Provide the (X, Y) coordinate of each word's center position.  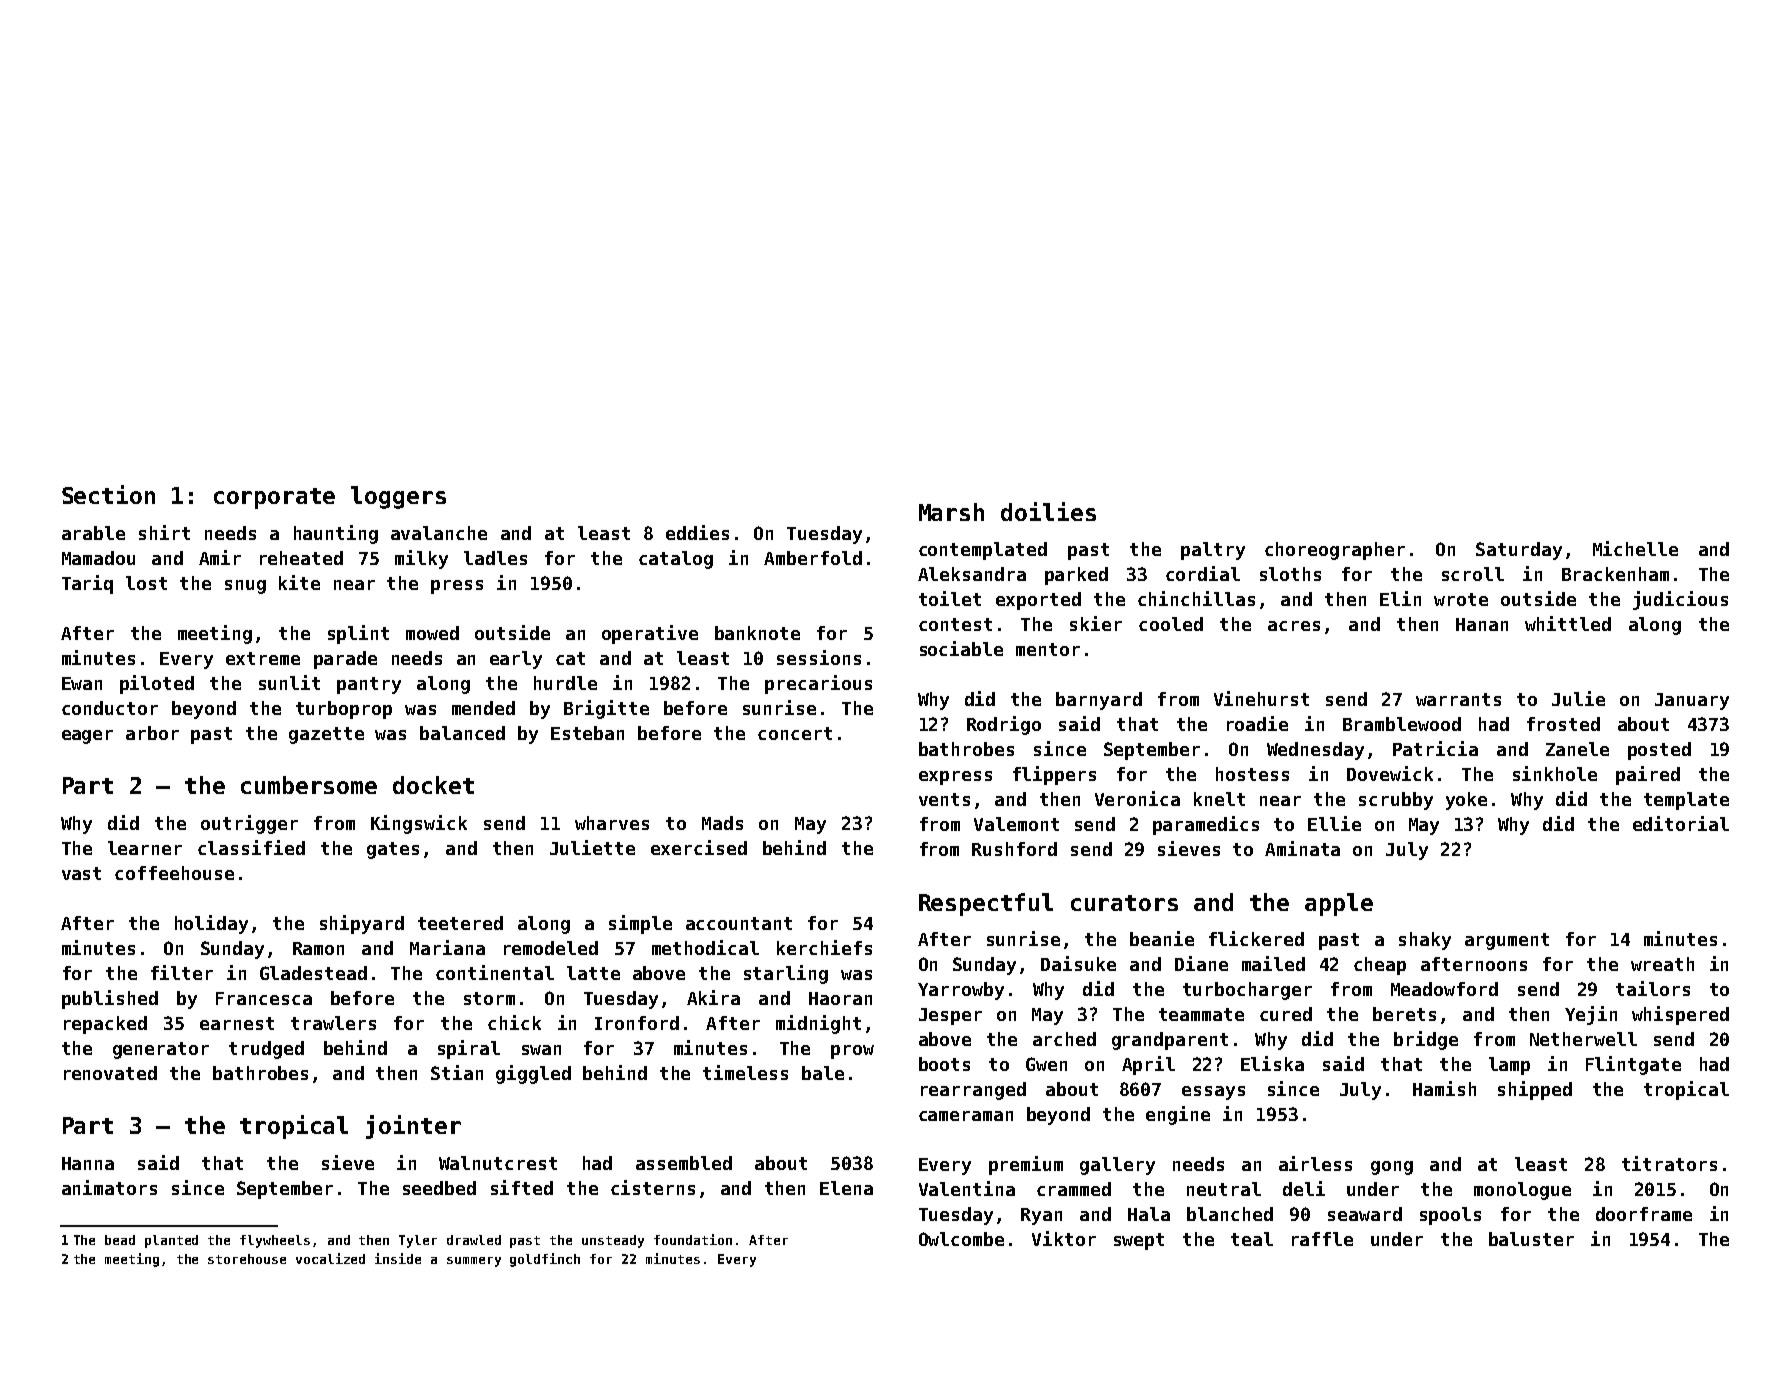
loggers (398, 497)
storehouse (247, 1259)
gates (393, 850)
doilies (1048, 511)
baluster (1531, 1239)
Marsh (951, 512)
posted (1659, 751)
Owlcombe (961, 1239)
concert (795, 733)
